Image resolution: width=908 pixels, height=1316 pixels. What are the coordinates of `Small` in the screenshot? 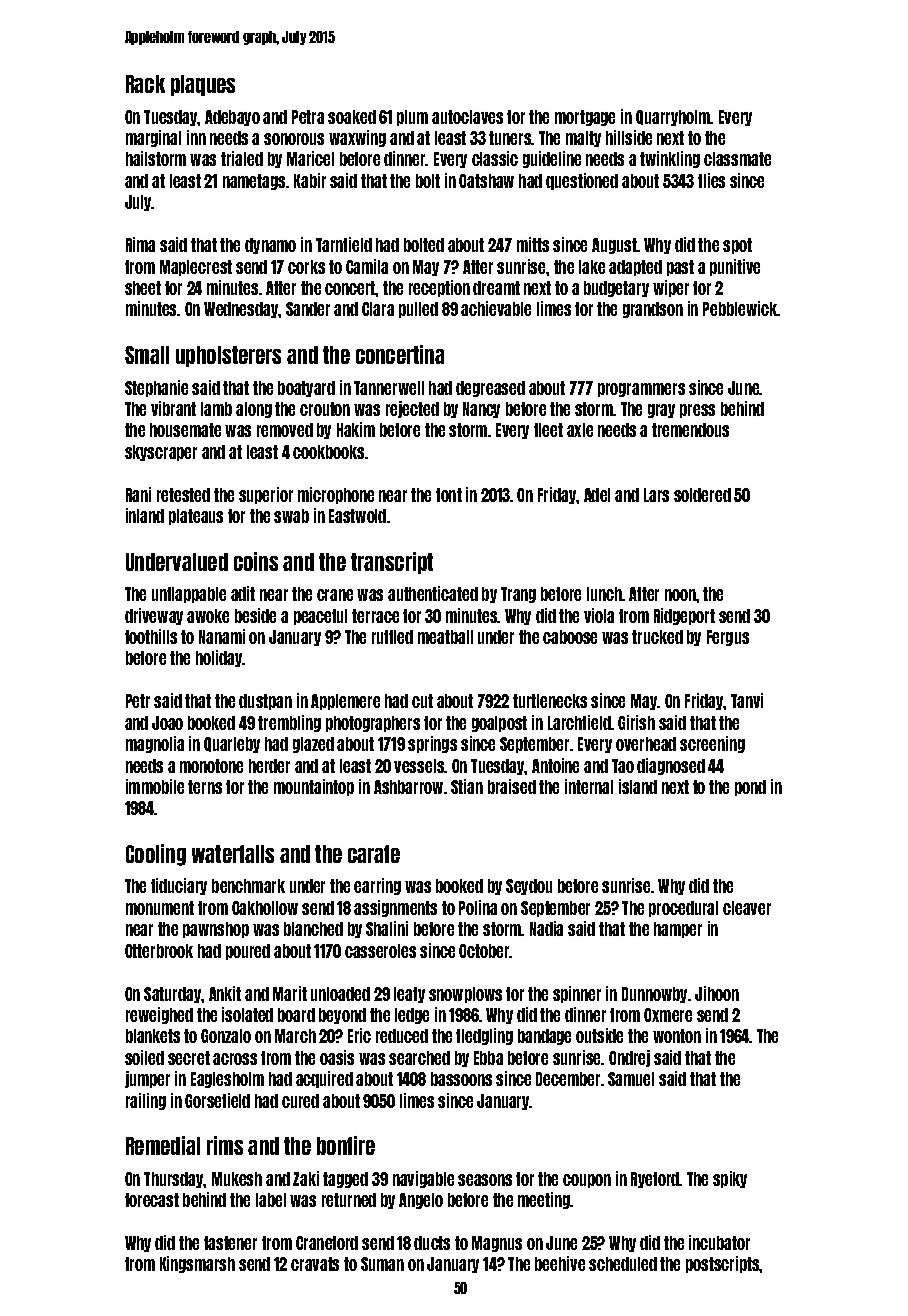 It's located at (147, 355).
